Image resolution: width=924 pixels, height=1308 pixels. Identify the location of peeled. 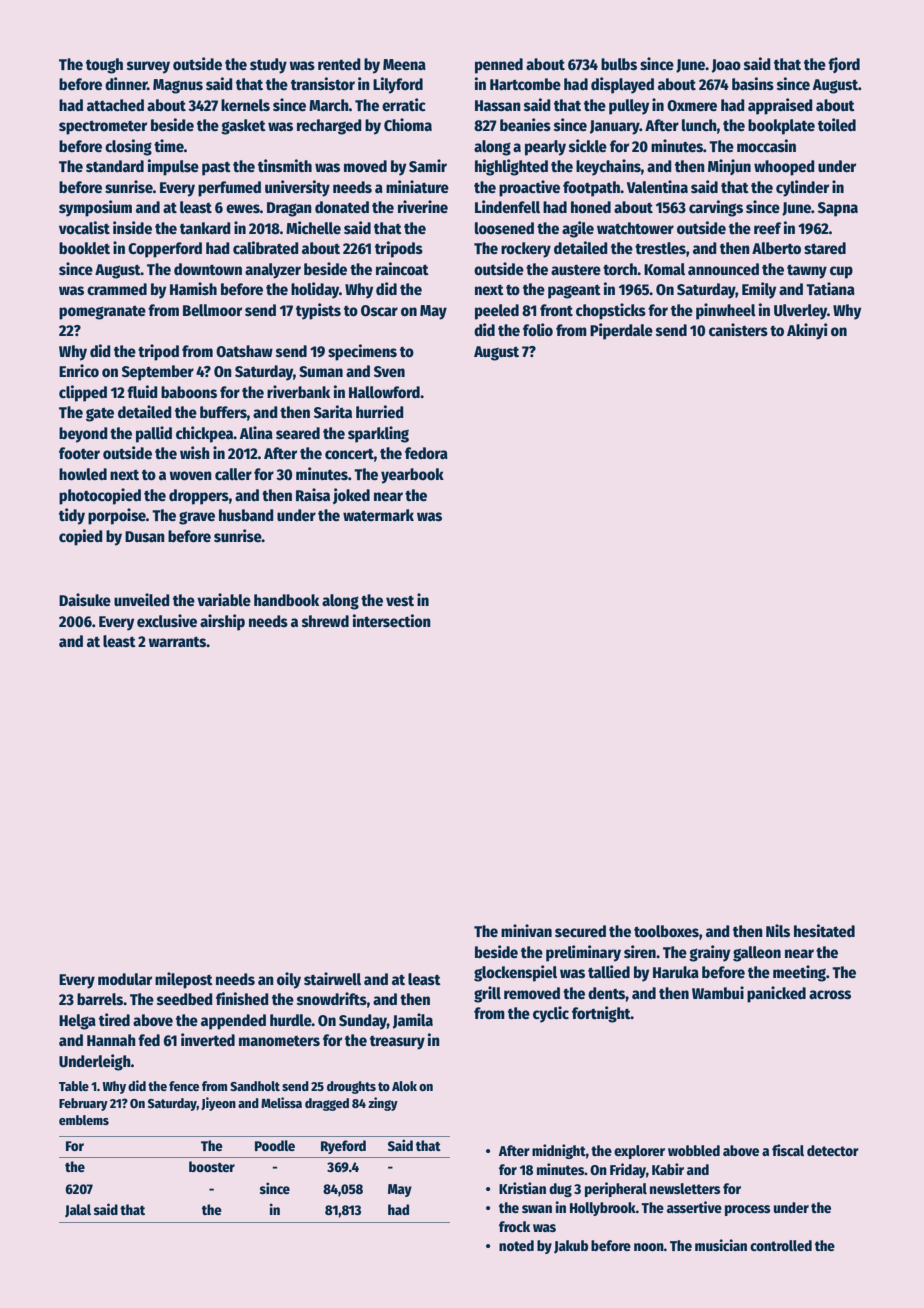
(497, 312).
